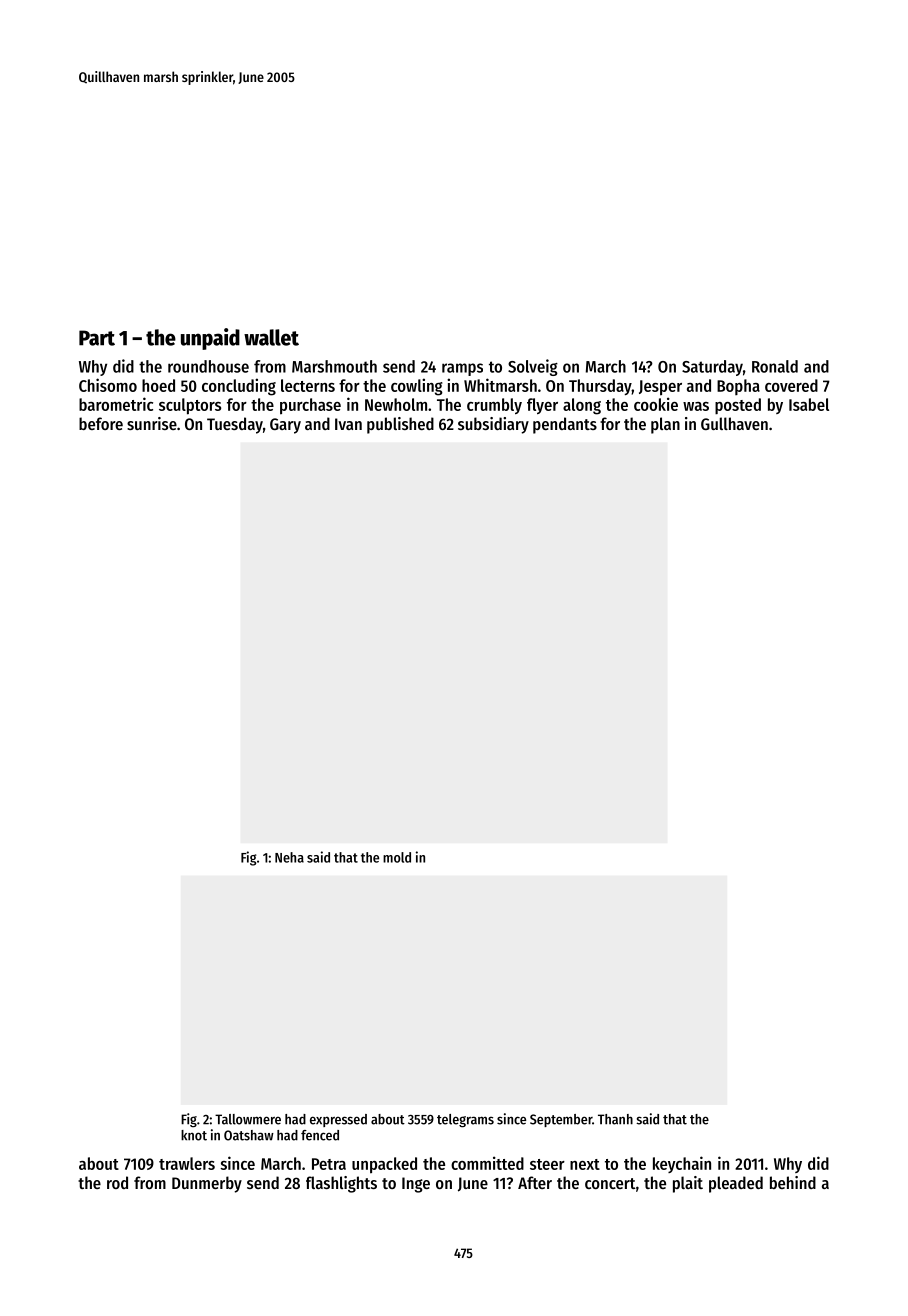 Image resolution: width=908 pixels, height=1316 pixels. What do you see at coordinates (210, 339) in the document?
I see `unpaid` at bounding box center [210, 339].
